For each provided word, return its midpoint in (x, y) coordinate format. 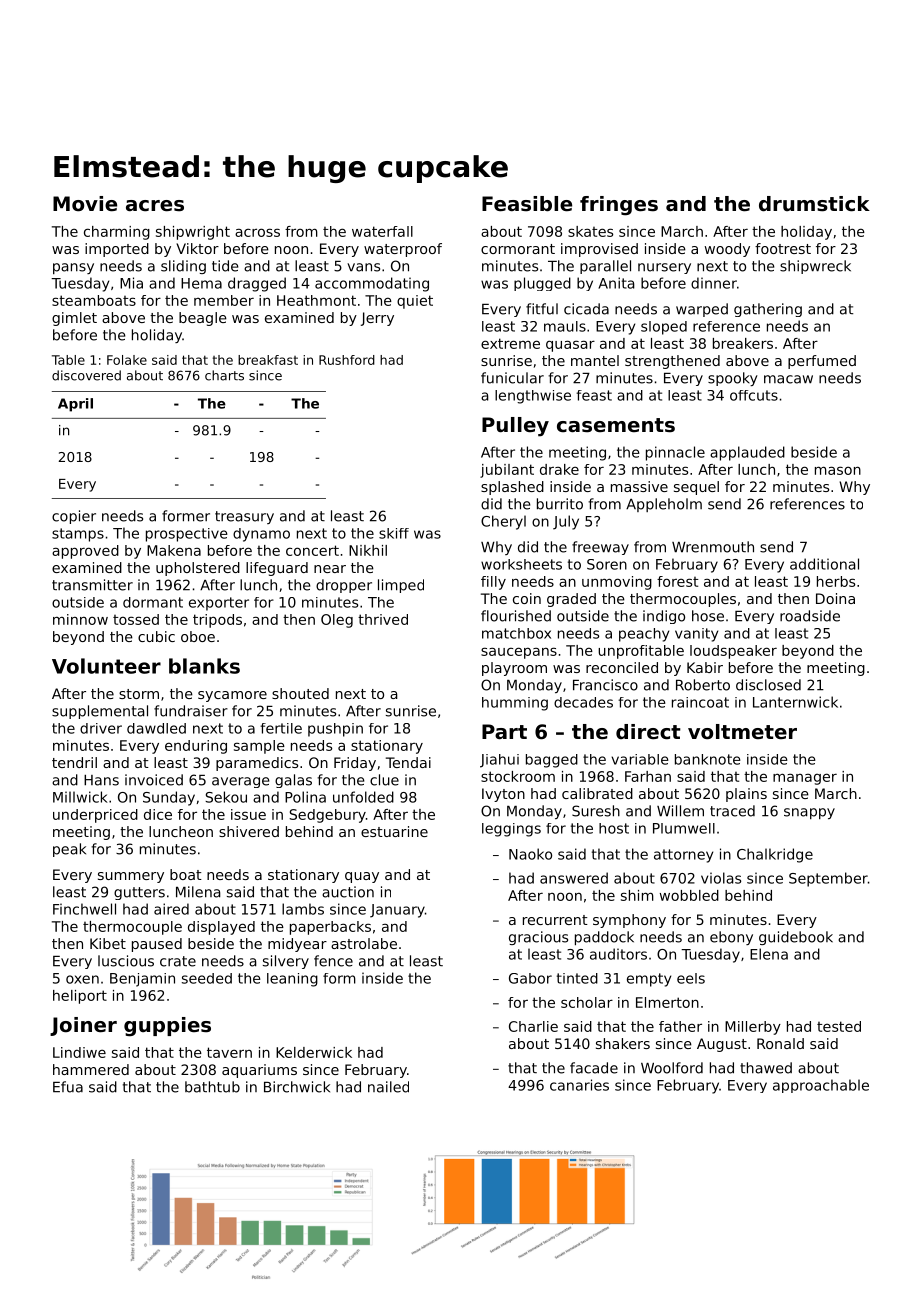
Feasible (527, 204)
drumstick (814, 204)
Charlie (533, 1026)
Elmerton (667, 1002)
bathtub (212, 1087)
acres (155, 206)
